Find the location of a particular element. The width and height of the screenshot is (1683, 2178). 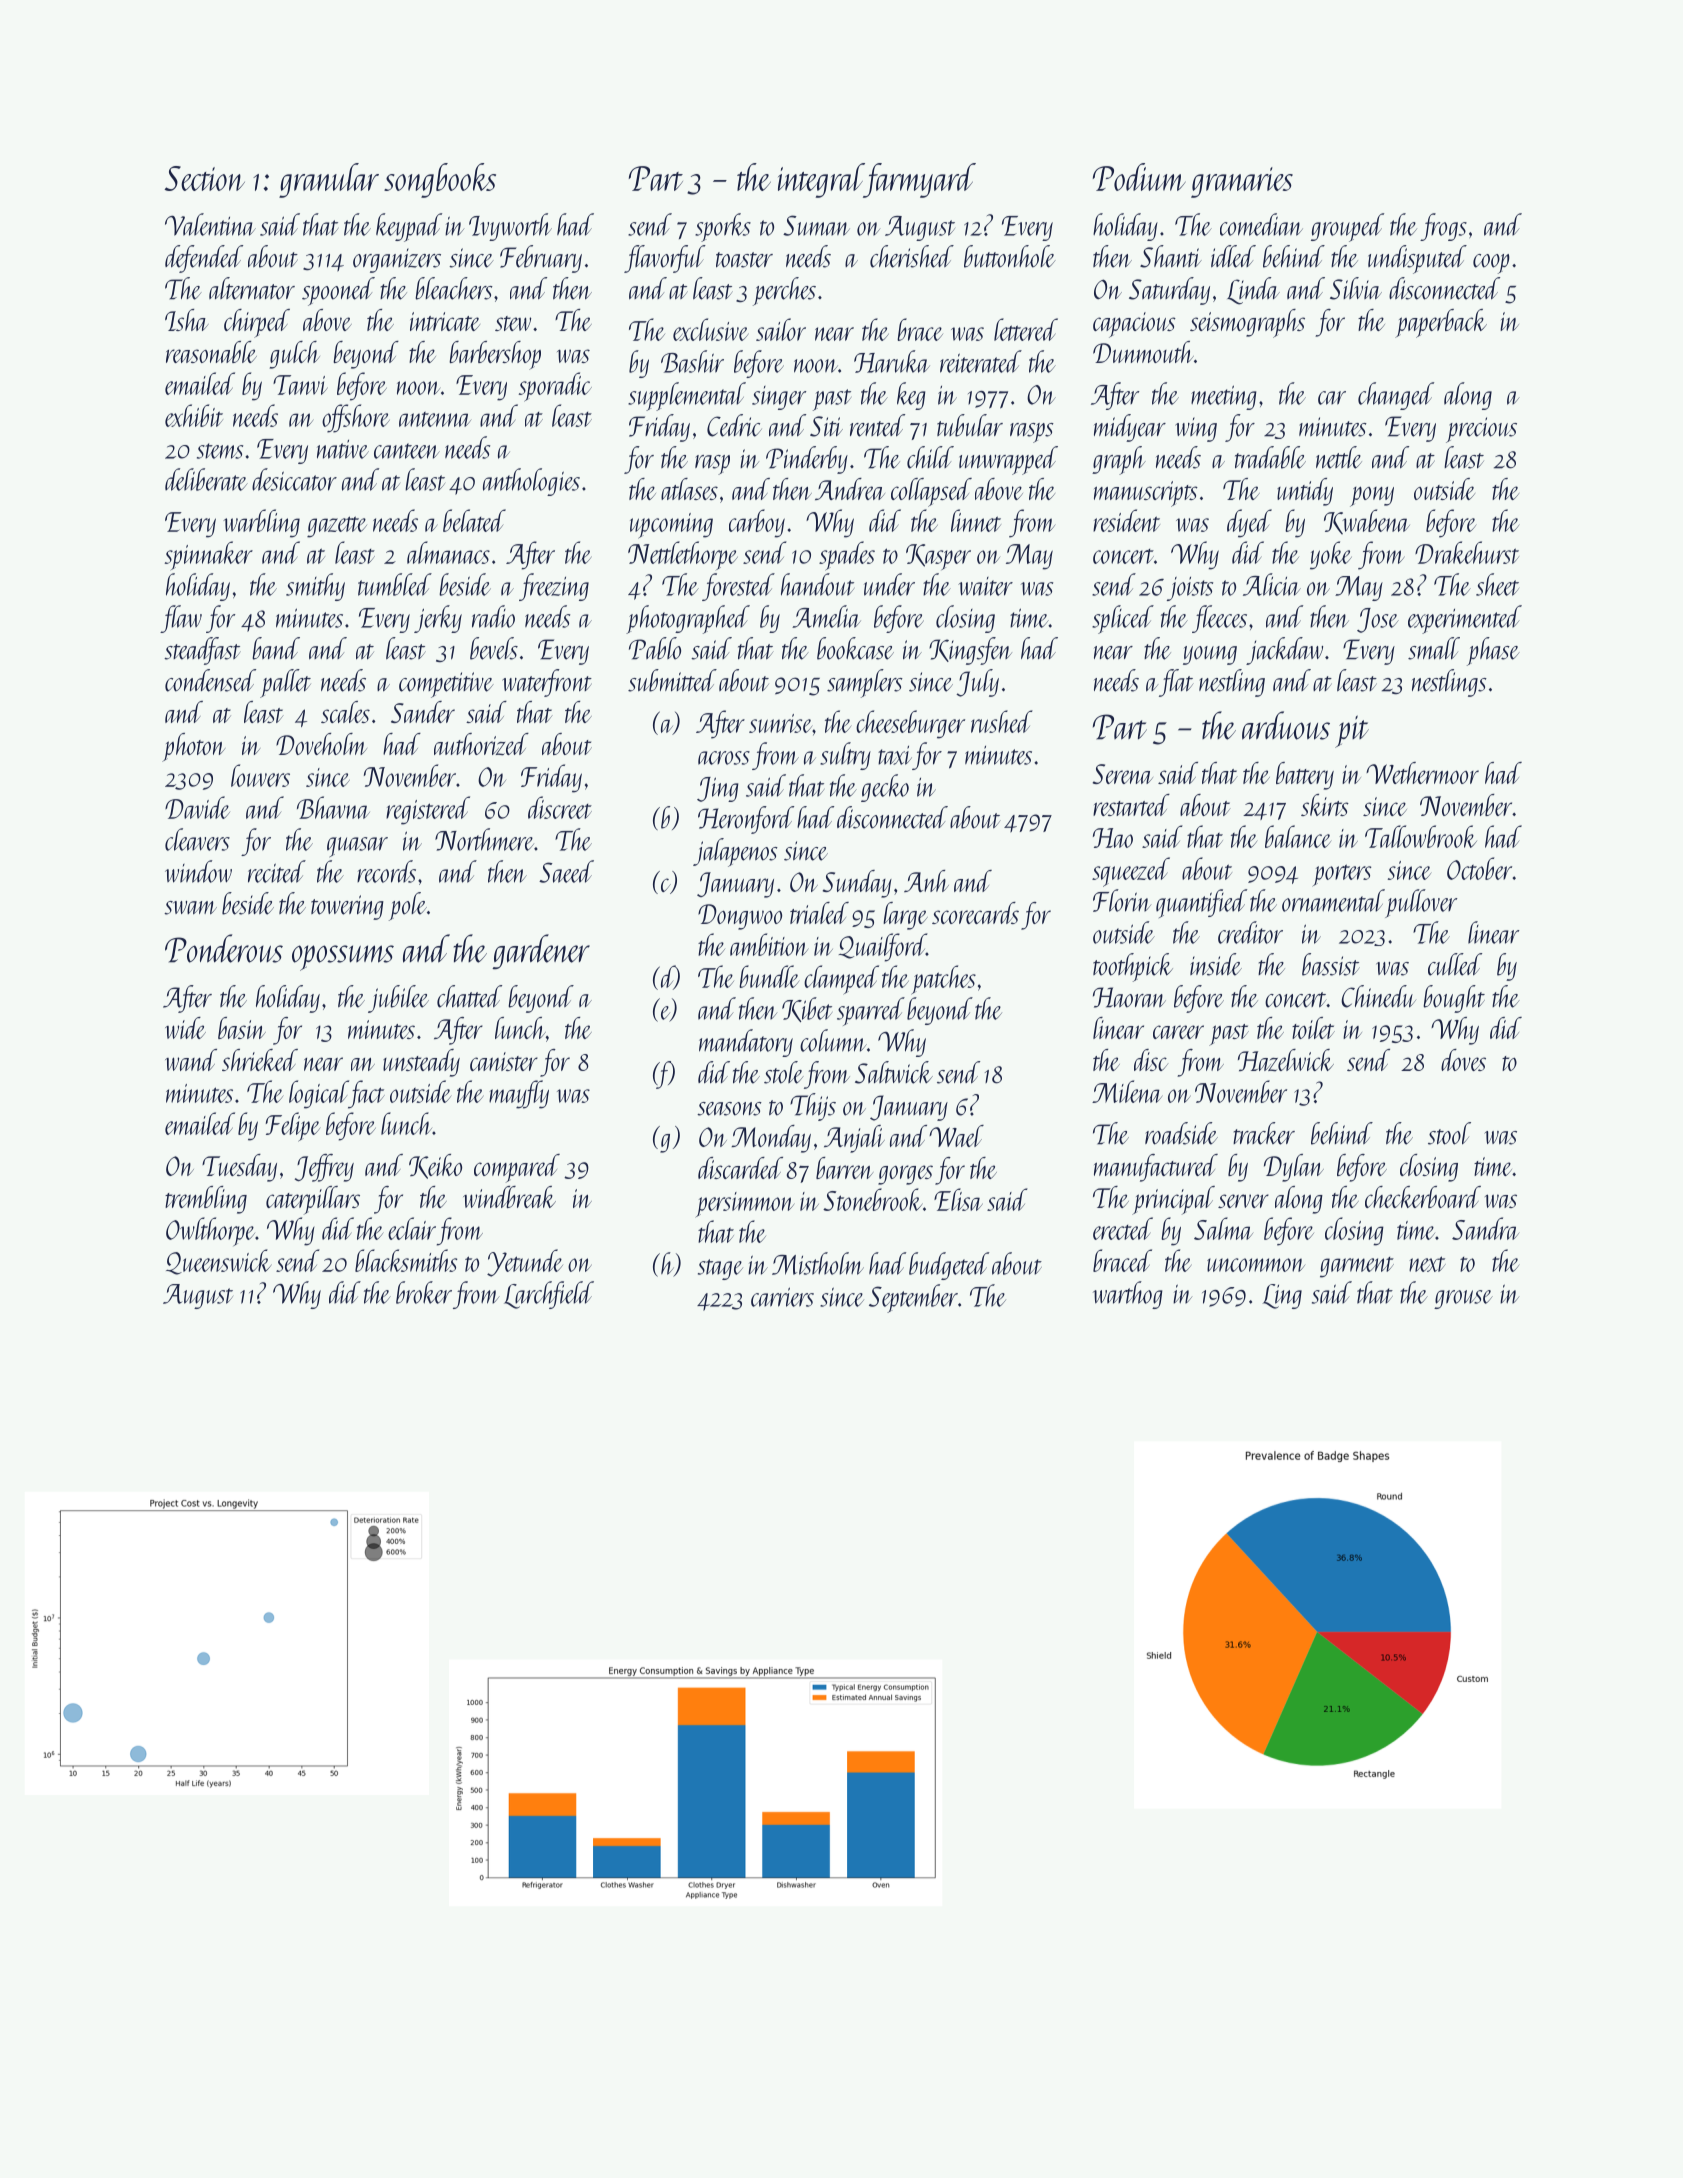

flat is located at coordinates (1176, 683).
